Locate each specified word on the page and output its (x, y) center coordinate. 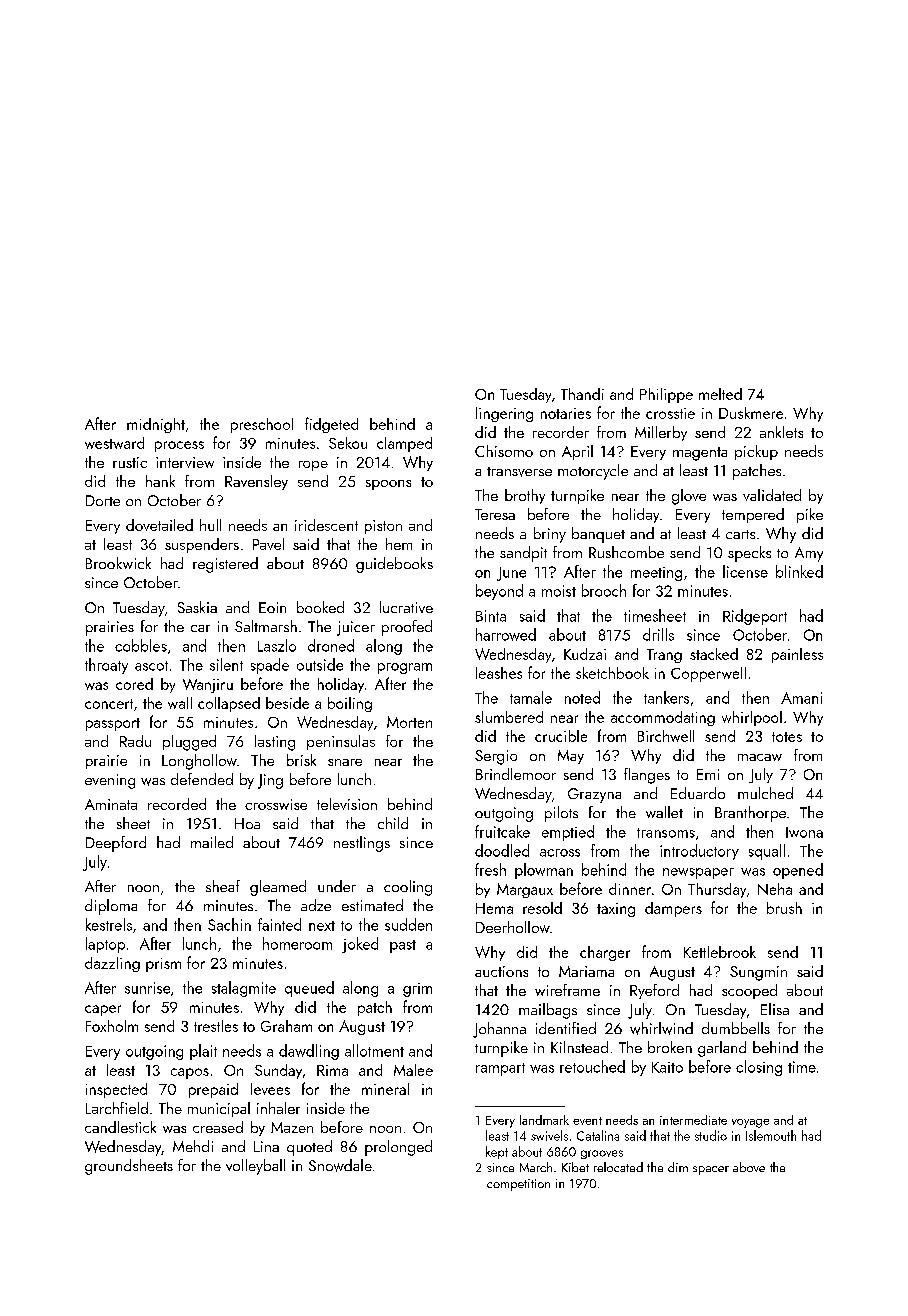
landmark (544, 1120)
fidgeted (331, 425)
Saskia (197, 607)
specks (749, 554)
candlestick (120, 1127)
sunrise (147, 988)
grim (417, 990)
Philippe (666, 395)
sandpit (523, 554)
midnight (156, 425)
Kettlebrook (720, 952)
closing (759, 1068)
